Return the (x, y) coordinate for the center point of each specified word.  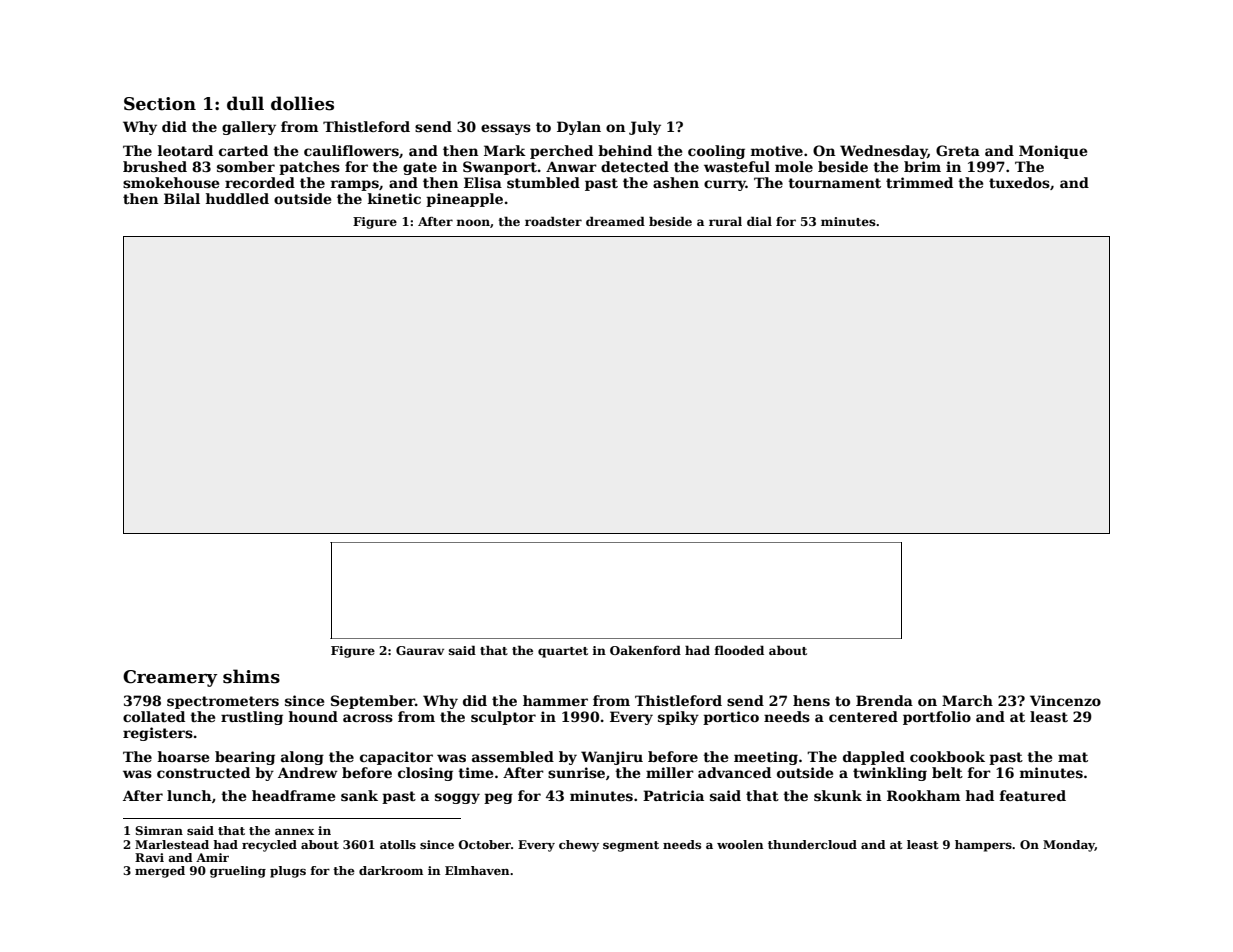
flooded (739, 650)
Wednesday (883, 152)
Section (160, 104)
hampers (983, 846)
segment (631, 846)
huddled (237, 198)
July (645, 128)
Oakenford (645, 650)
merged (160, 872)
